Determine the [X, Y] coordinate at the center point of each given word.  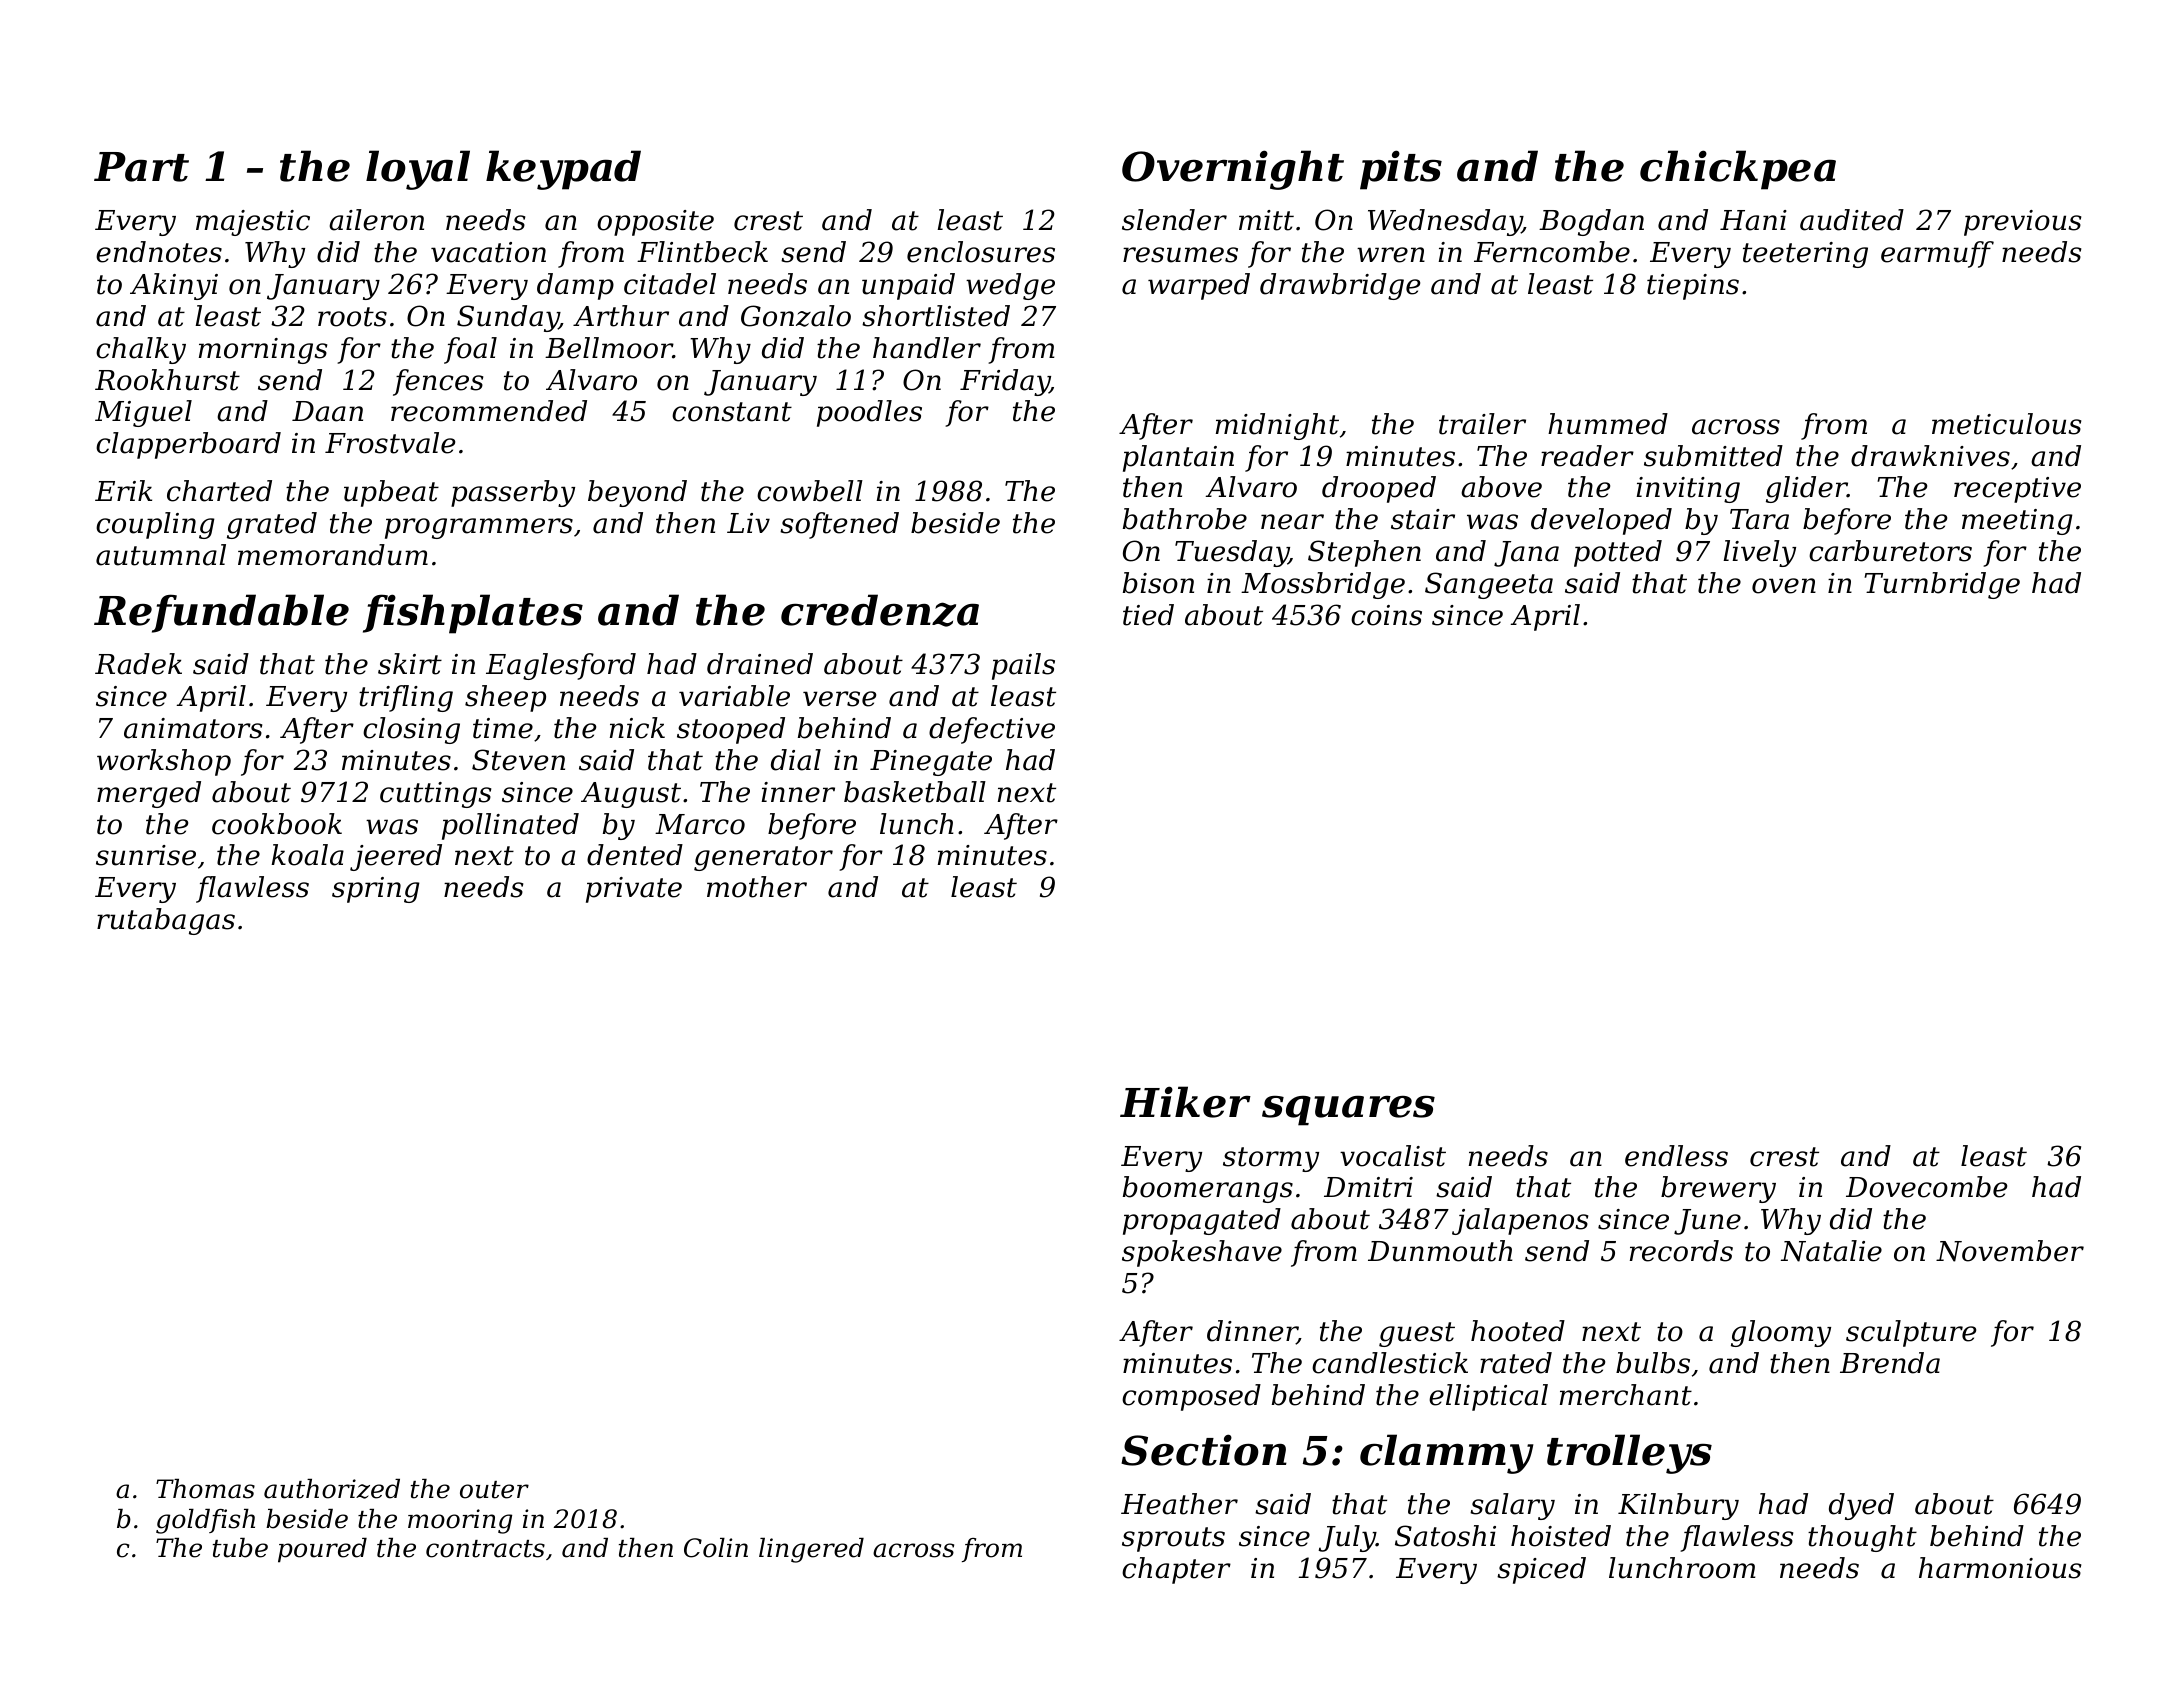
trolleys [1629, 1454]
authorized [332, 1489]
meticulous [2006, 424]
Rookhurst [167, 380]
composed [1191, 1397]
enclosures [981, 252]
